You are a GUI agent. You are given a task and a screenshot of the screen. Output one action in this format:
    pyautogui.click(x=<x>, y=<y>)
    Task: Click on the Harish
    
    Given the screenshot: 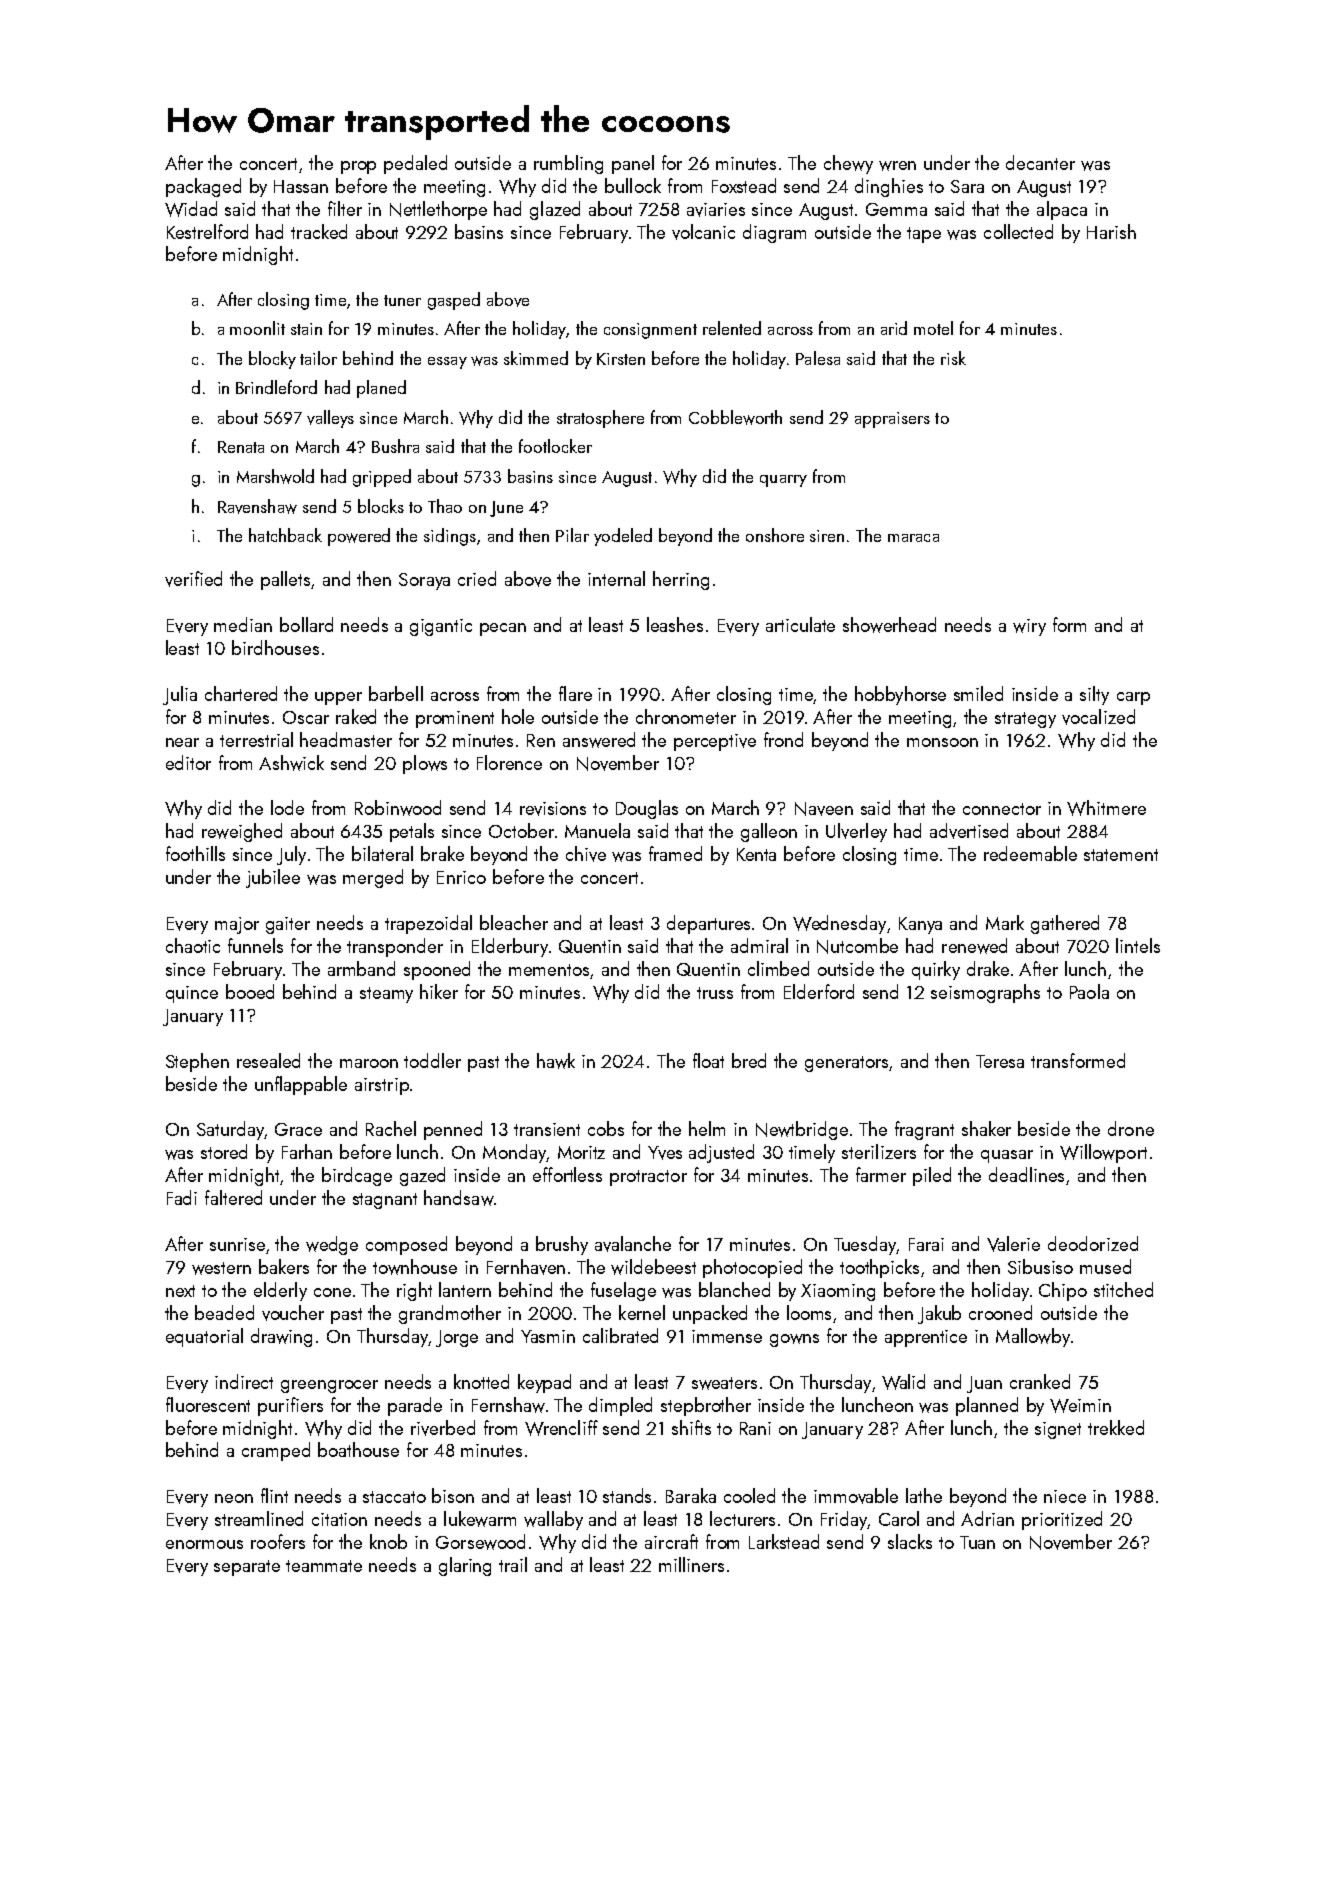 What is the action you would take?
    pyautogui.click(x=1111, y=231)
